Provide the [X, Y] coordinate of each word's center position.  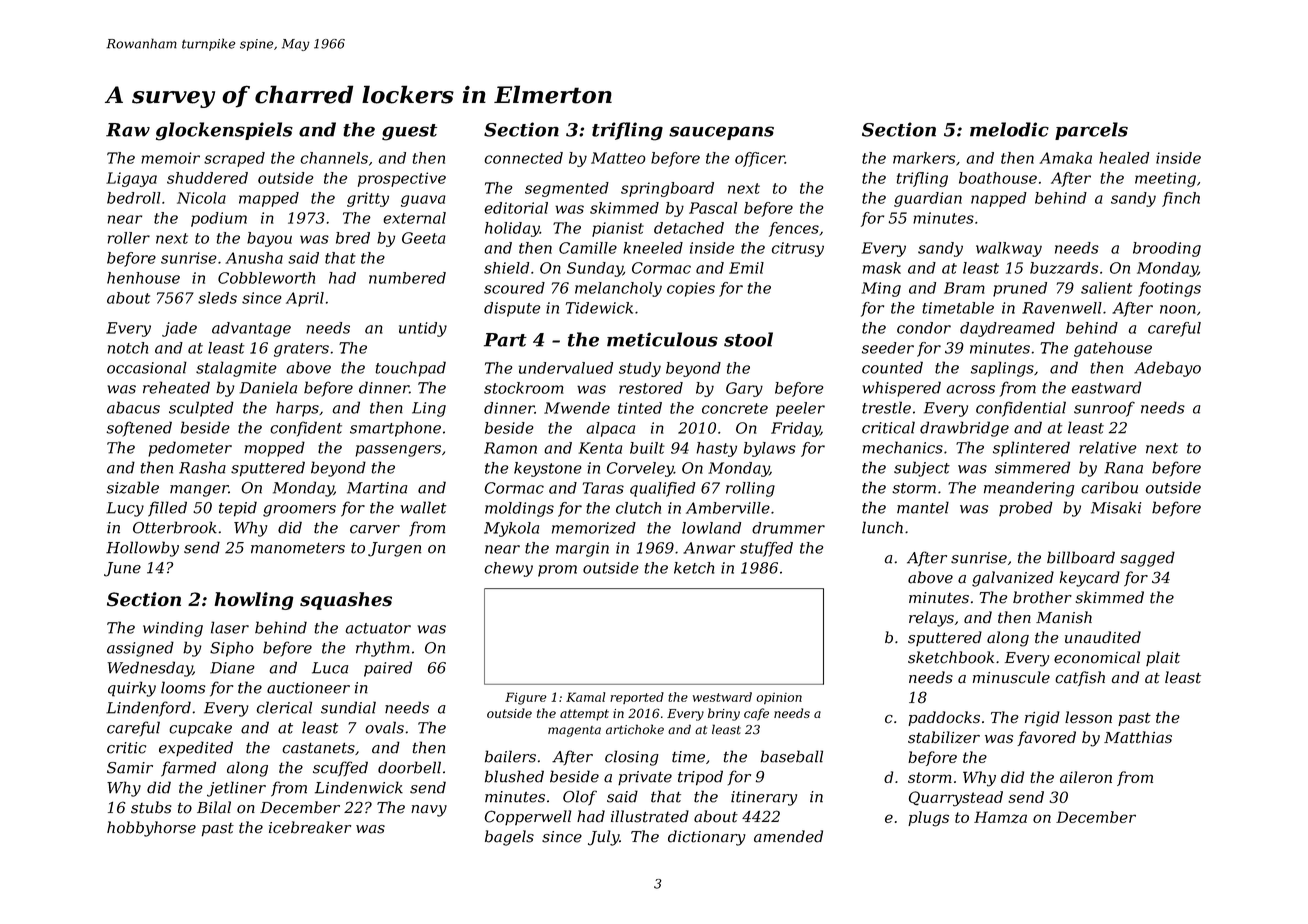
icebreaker [310, 827]
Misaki [1116, 507]
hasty [716, 449]
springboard [667, 189]
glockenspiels [224, 131]
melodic [1009, 129]
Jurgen [394, 549]
